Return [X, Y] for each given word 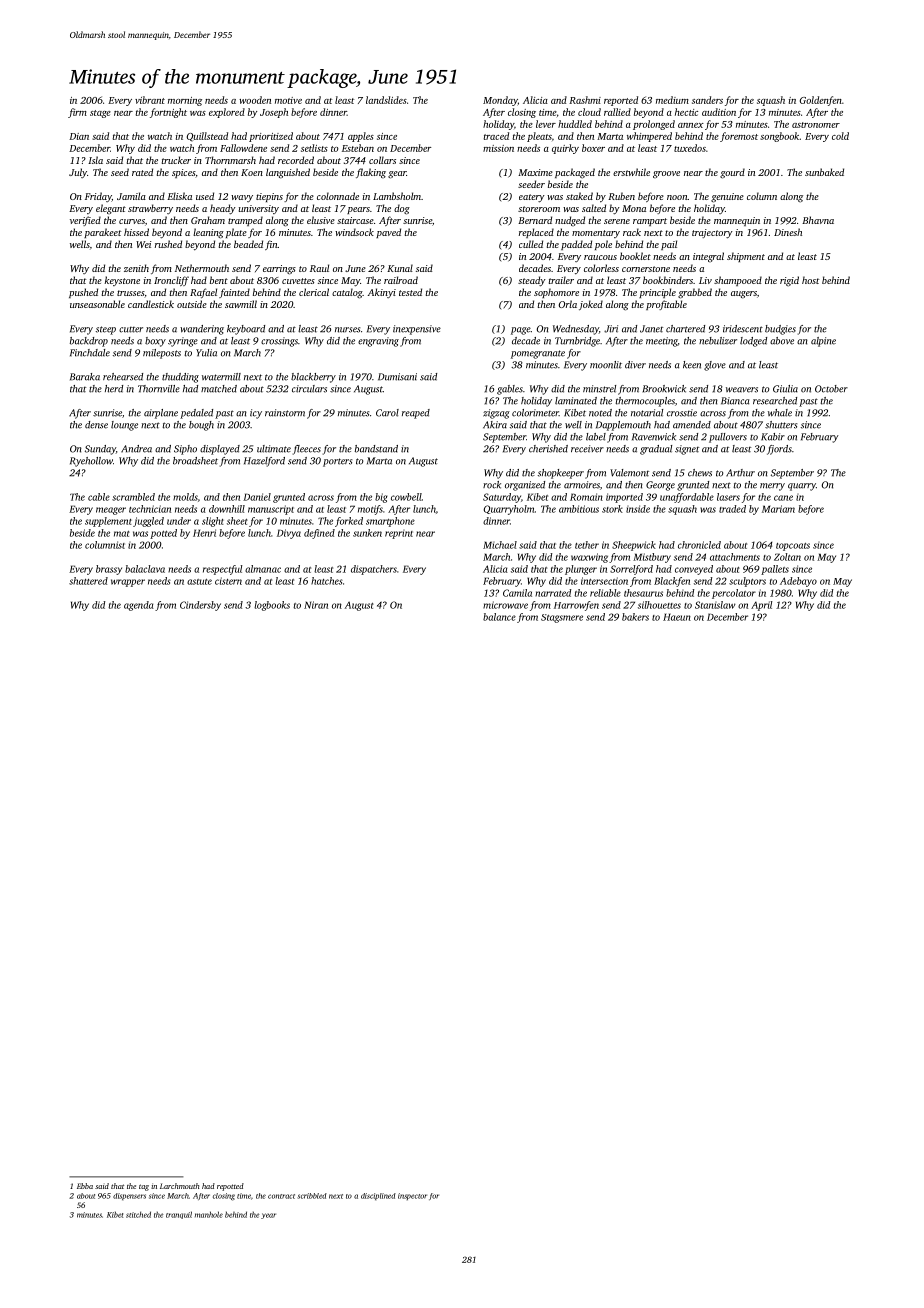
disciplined [378, 1196]
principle [657, 293]
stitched [138, 1214]
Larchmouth [179, 1186]
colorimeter [535, 413]
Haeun [677, 617]
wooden [255, 100]
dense [96, 425]
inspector [412, 1196]
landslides [386, 100]
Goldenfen [821, 101]
